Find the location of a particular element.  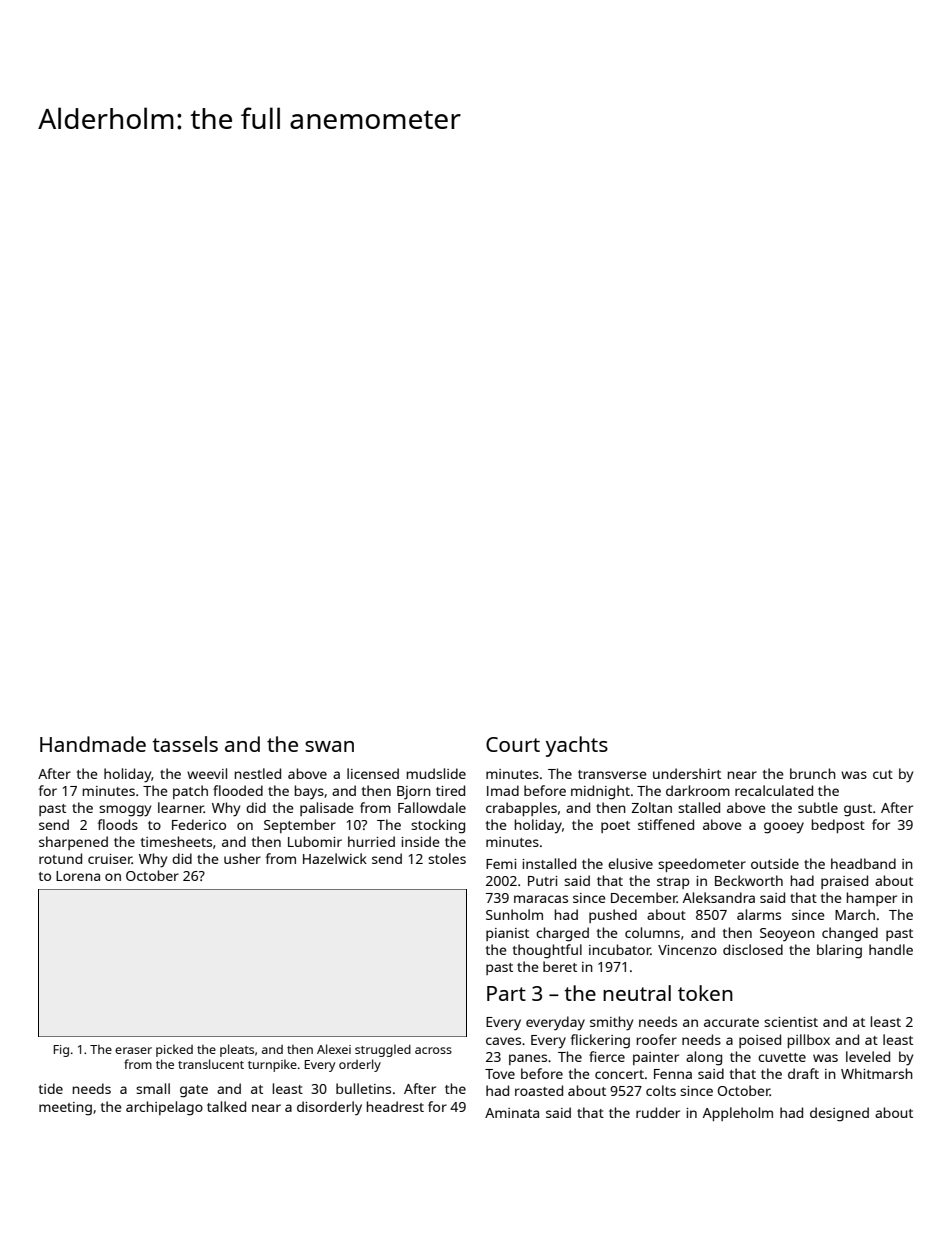

Lorena is located at coordinates (78, 876).
